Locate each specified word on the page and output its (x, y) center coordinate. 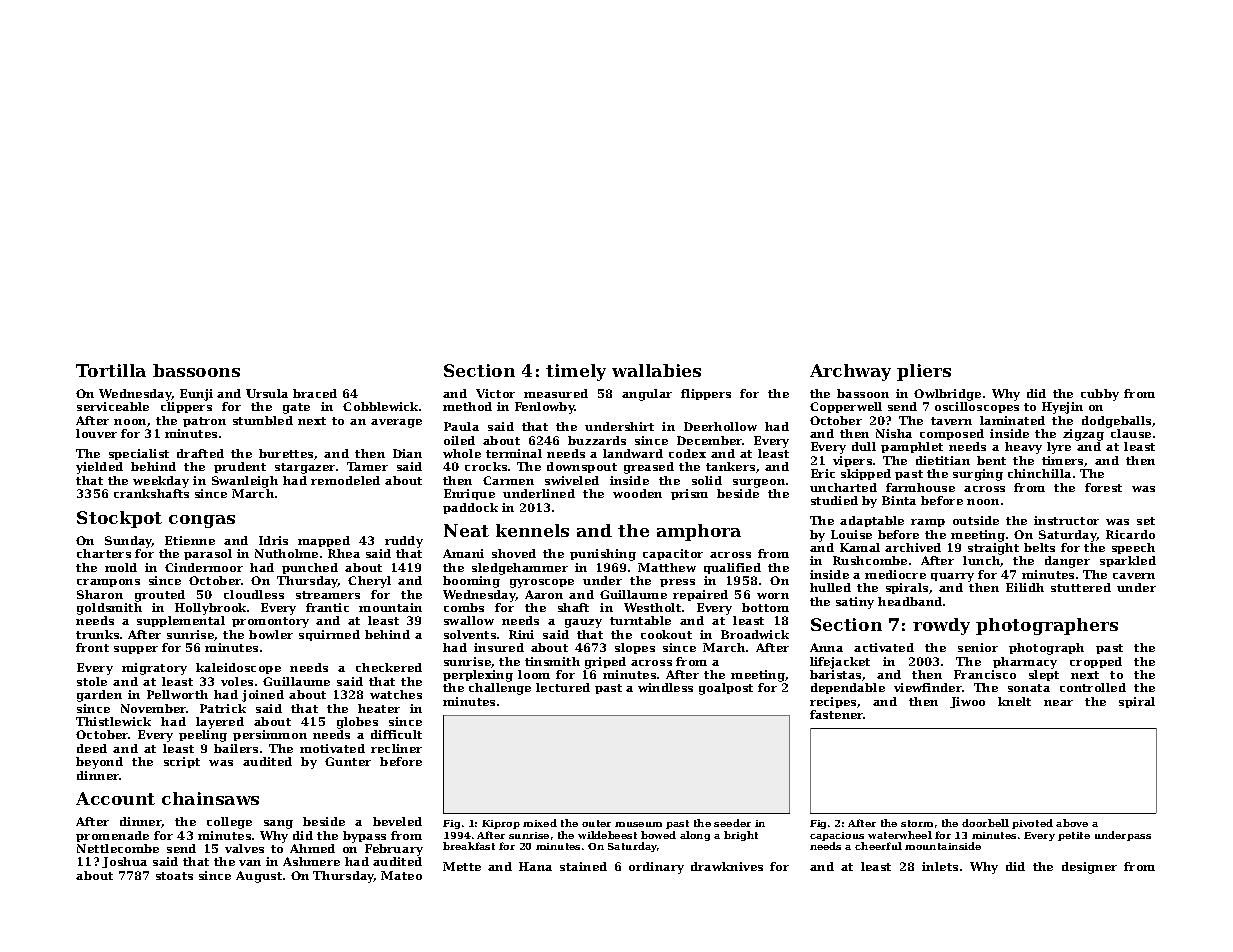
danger (1067, 562)
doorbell (985, 823)
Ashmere (311, 861)
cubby (1100, 395)
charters (104, 553)
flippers (706, 394)
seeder (732, 823)
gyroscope (542, 583)
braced (315, 393)
